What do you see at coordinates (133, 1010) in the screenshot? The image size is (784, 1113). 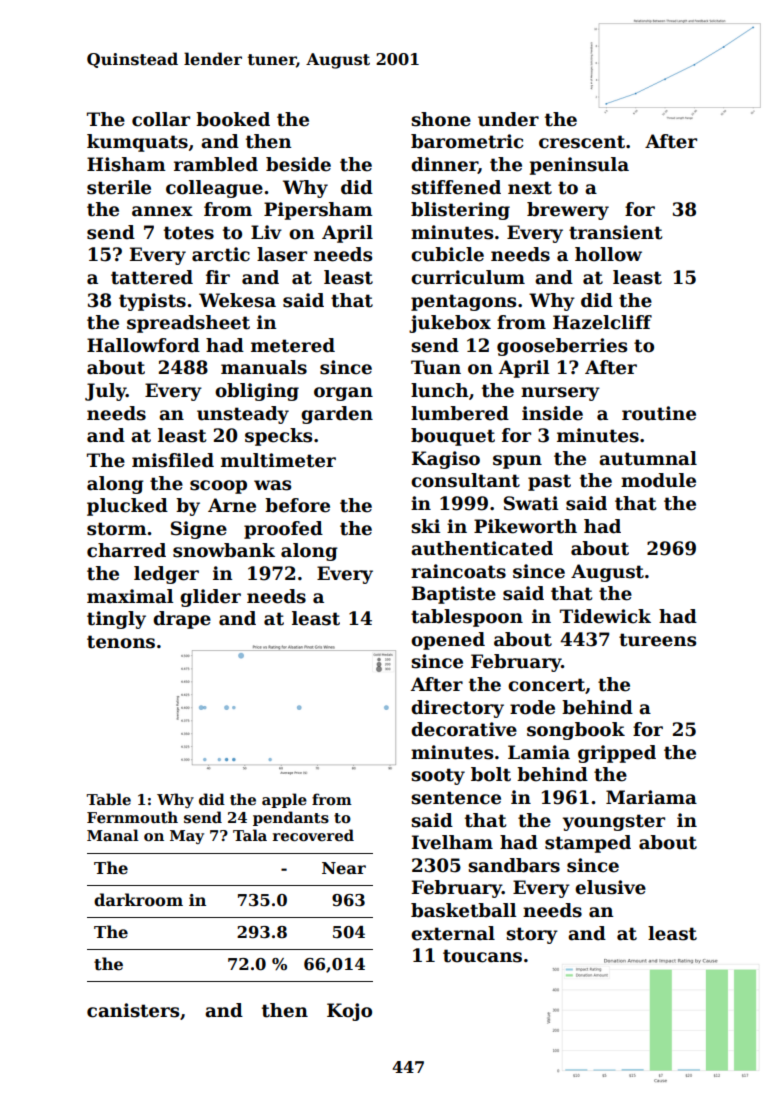 I see `canisters` at bounding box center [133, 1010].
